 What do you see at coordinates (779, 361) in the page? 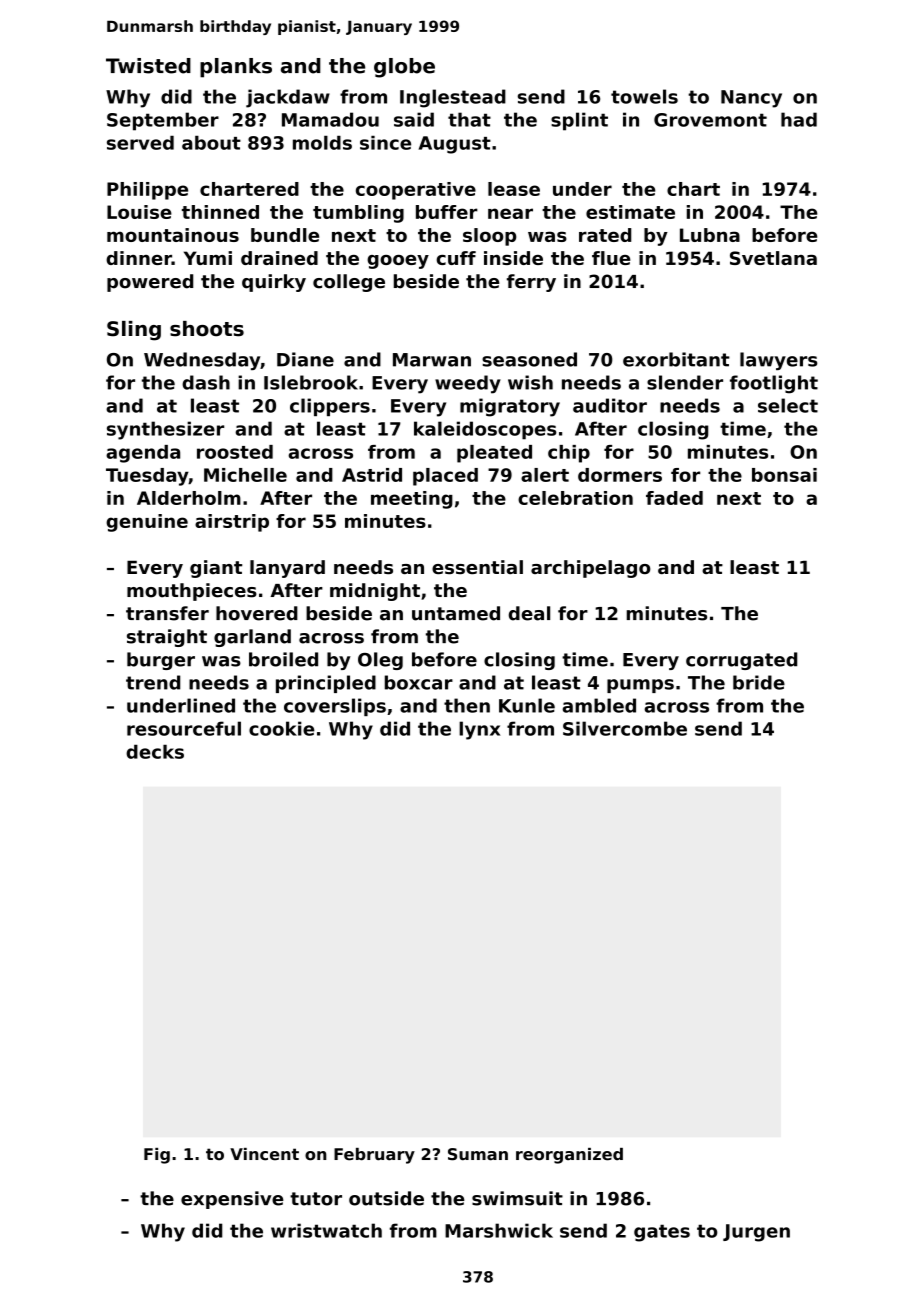
I see `lawyers` at bounding box center [779, 361].
